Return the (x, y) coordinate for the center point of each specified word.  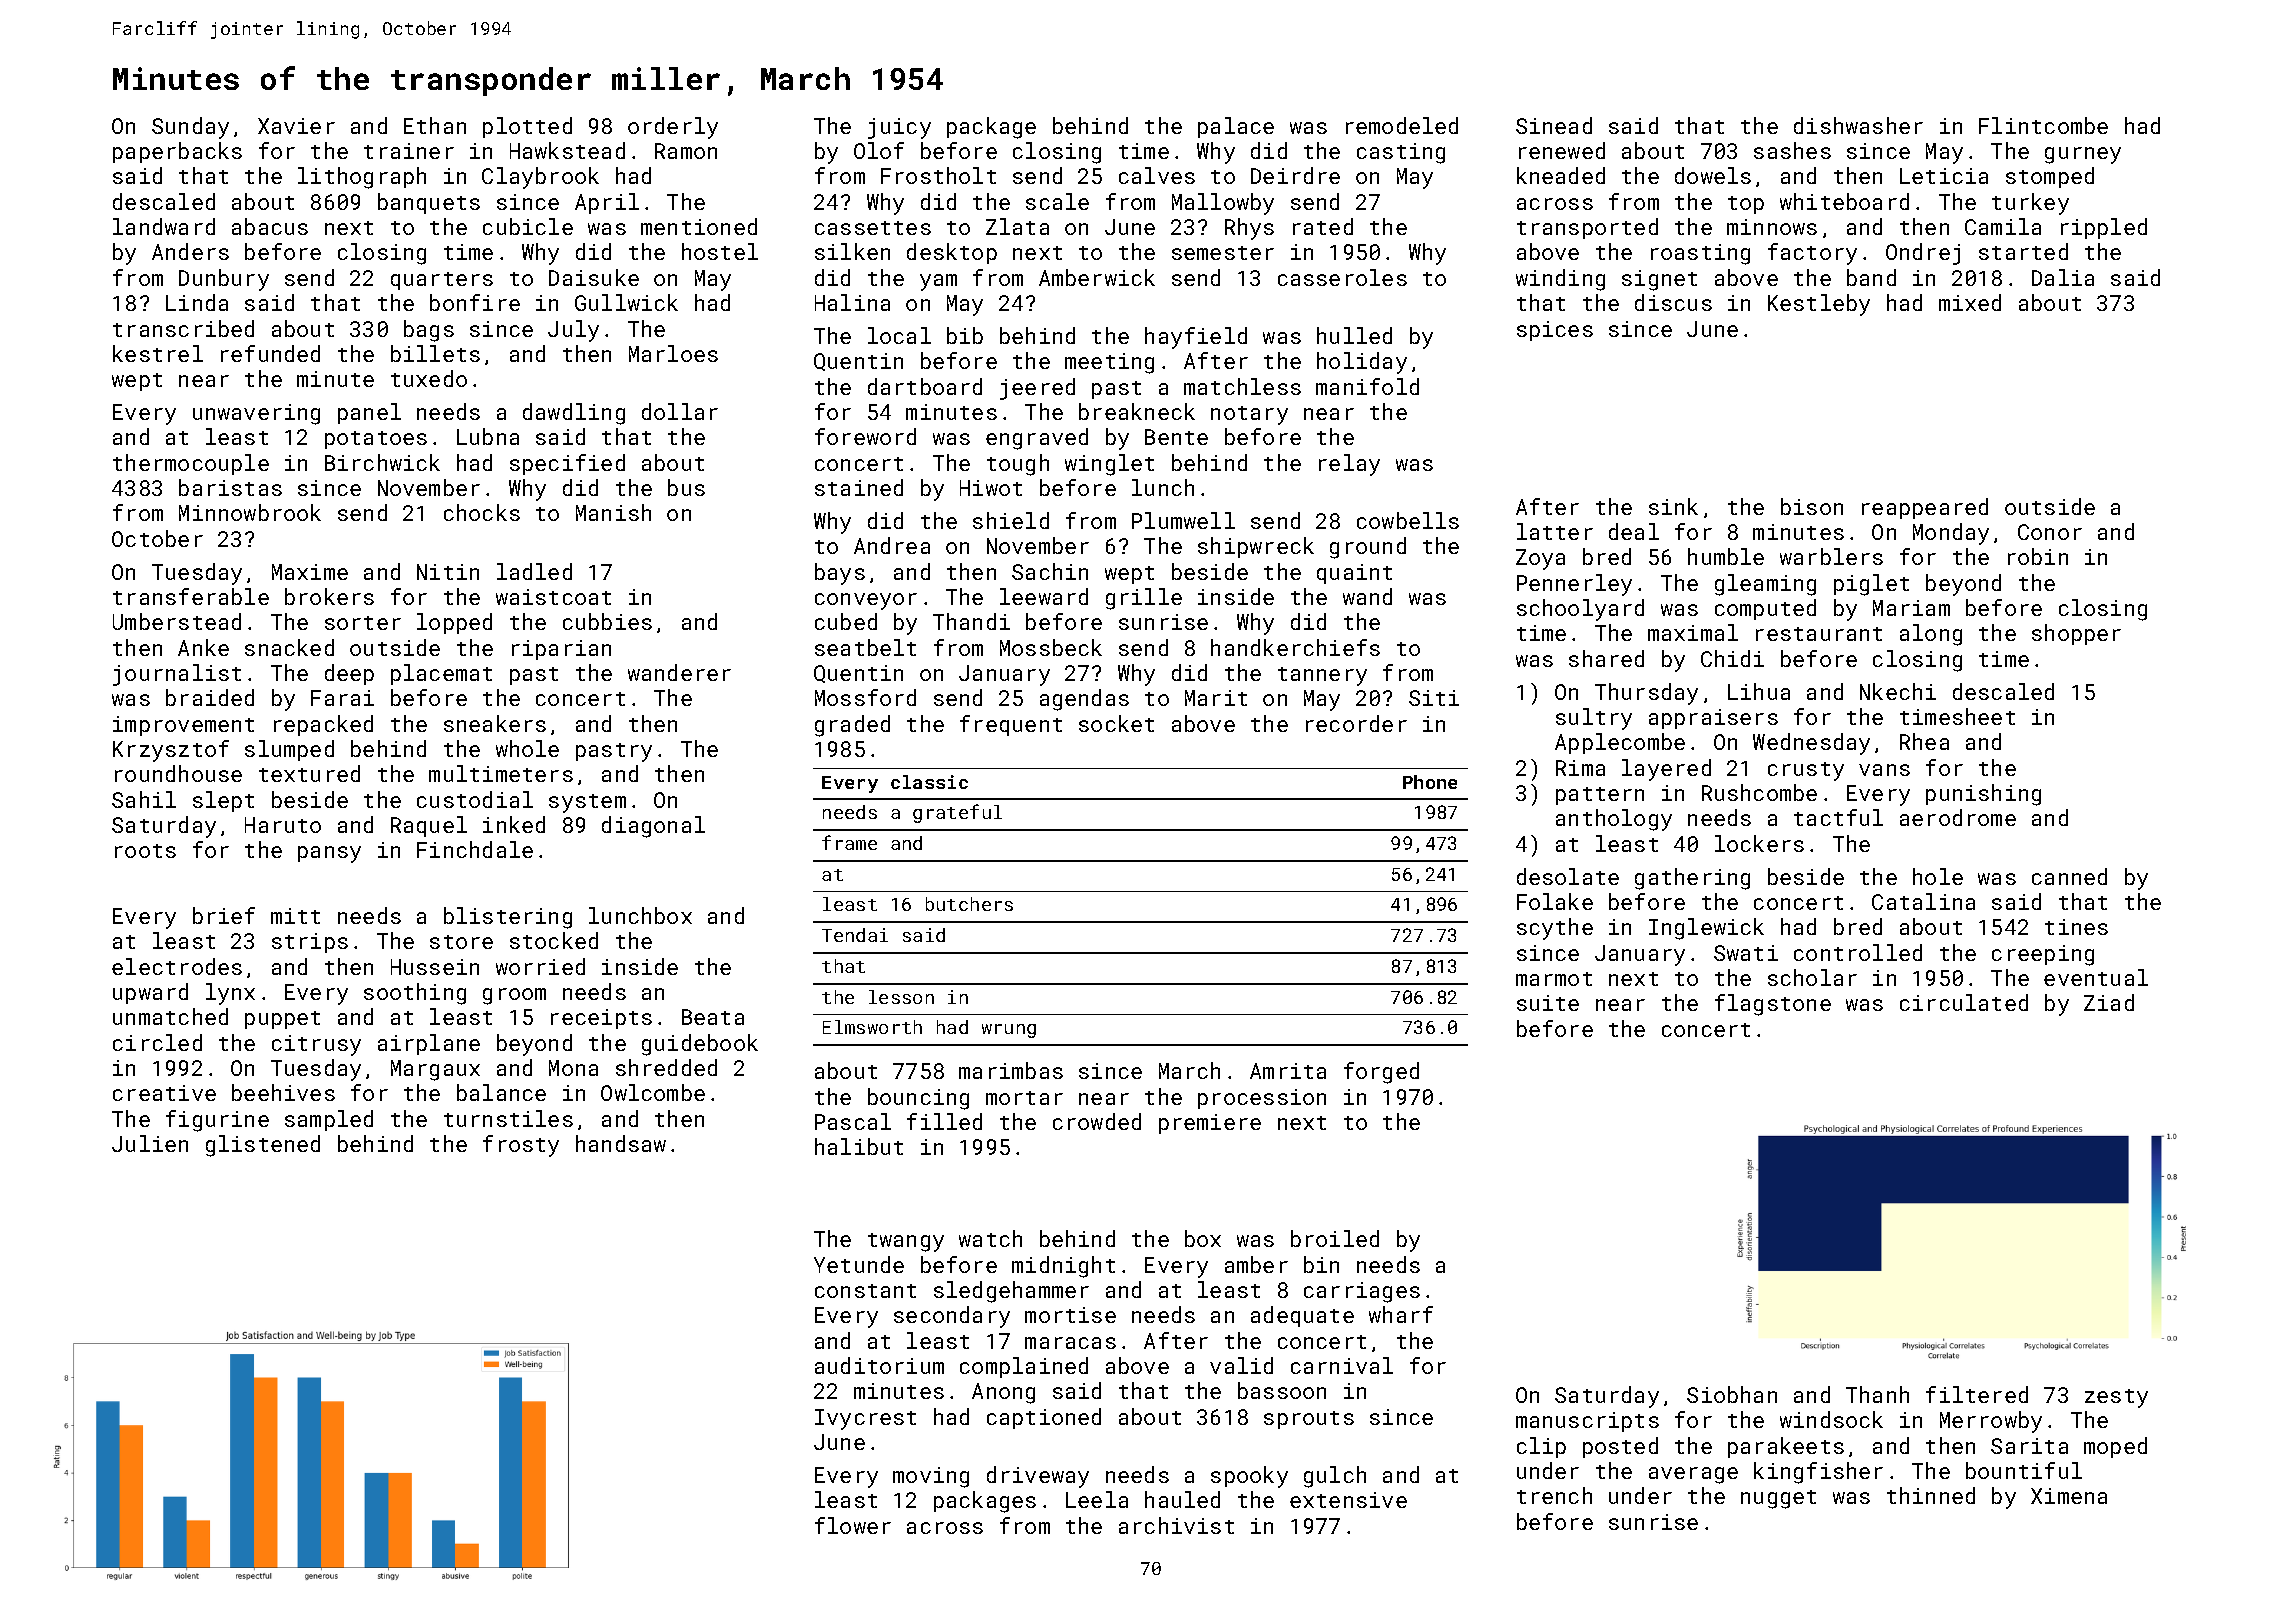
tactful (1838, 817)
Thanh (1877, 1394)
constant (865, 1291)
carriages (1362, 1292)
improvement (183, 726)
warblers (1831, 556)
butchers (969, 904)
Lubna (488, 436)
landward (164, 226)
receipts (601, 1019)
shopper (2076, 634)
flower (853, 1525)
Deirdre (1295, 175)
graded (852, 726)
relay (1349, 465)
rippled (2104, 228)
